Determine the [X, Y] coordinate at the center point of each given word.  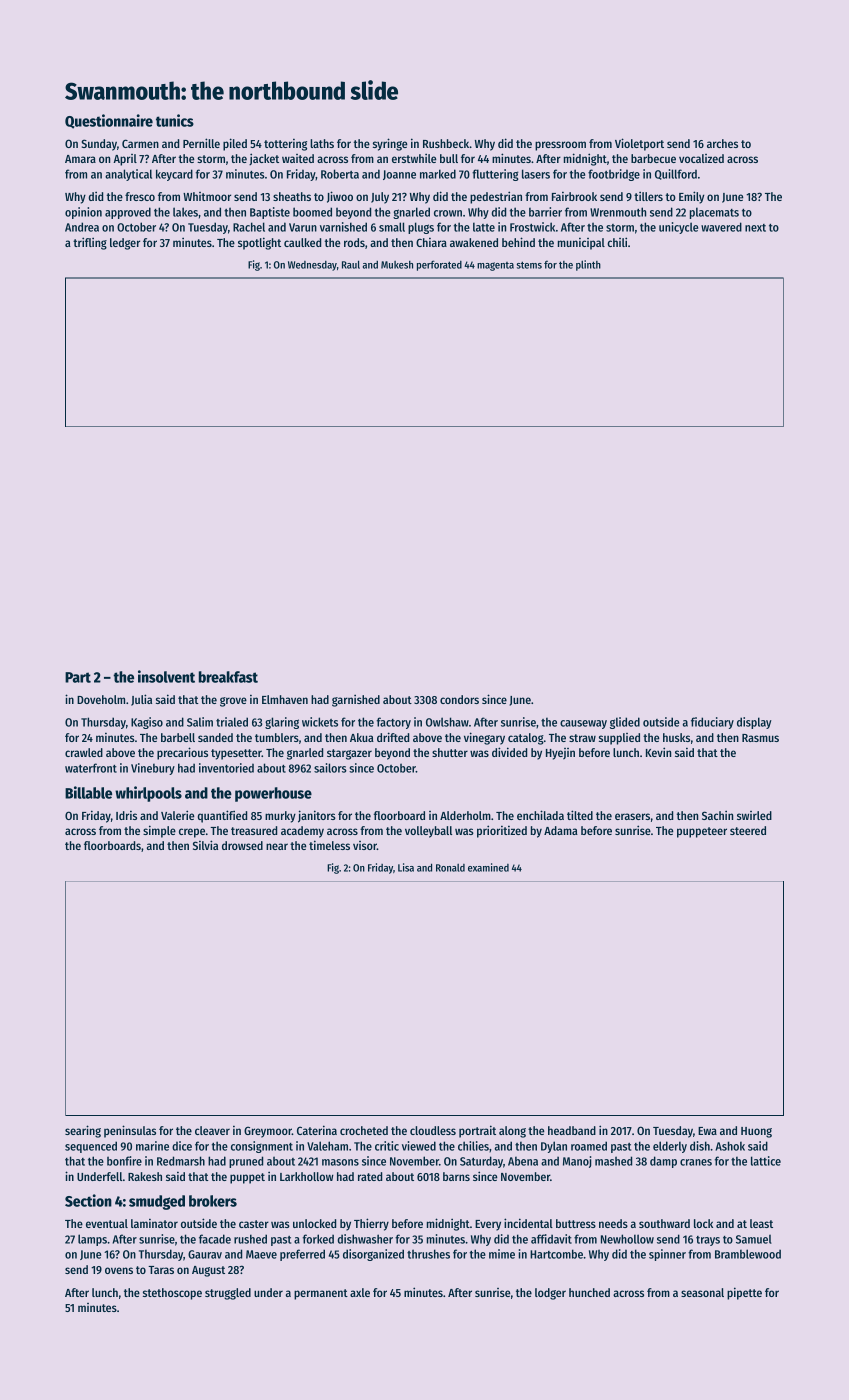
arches [722, 143]
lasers [536, 174]
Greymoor [268, 1132]
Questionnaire [109, 121]
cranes [696, 1162]
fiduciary [712, 723]
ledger [125, 244]
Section [88, 1200]
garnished [356, 700]
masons [340, 1162]
